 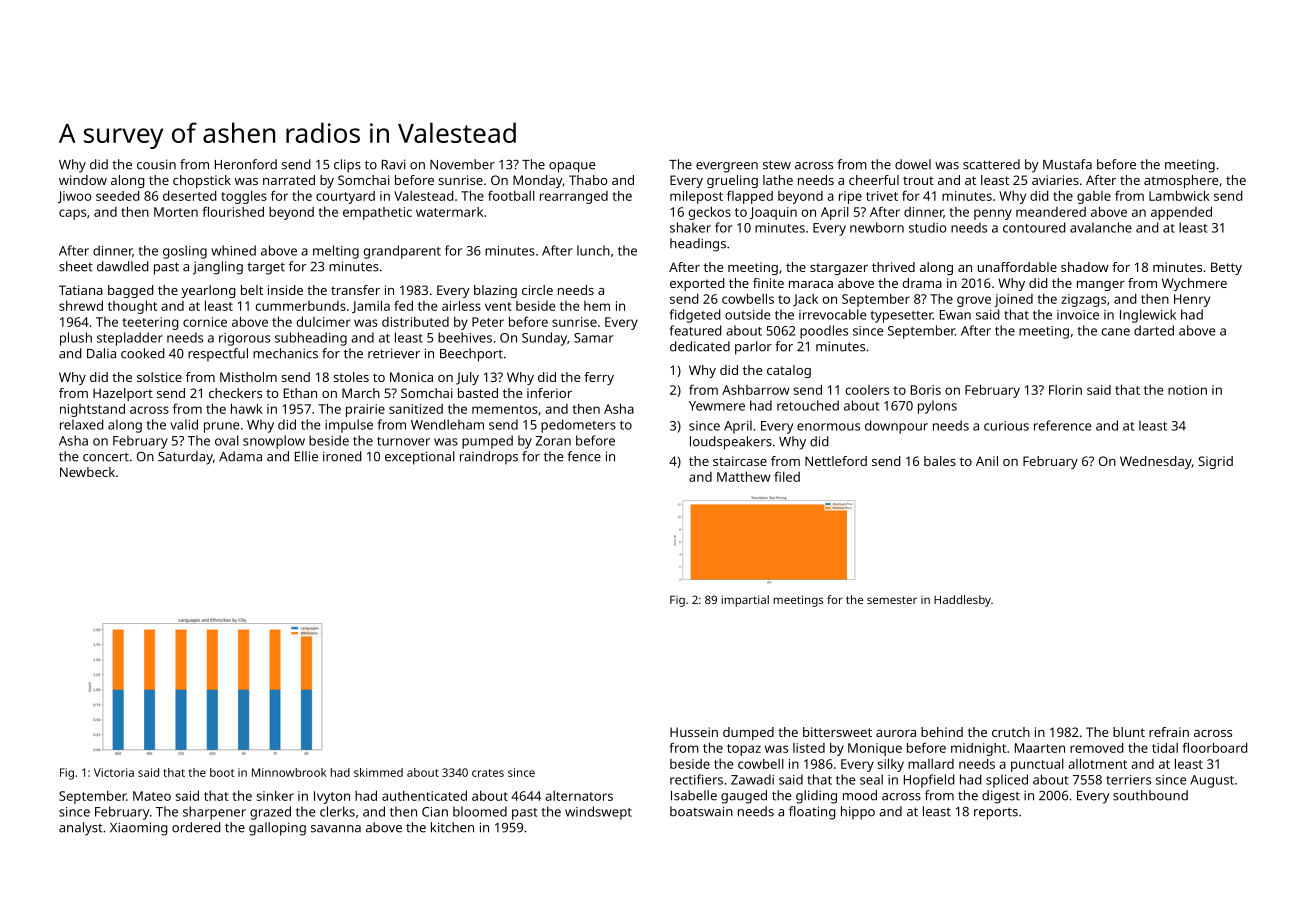 I want to click on raindrops, so click(x=489, y=458).
